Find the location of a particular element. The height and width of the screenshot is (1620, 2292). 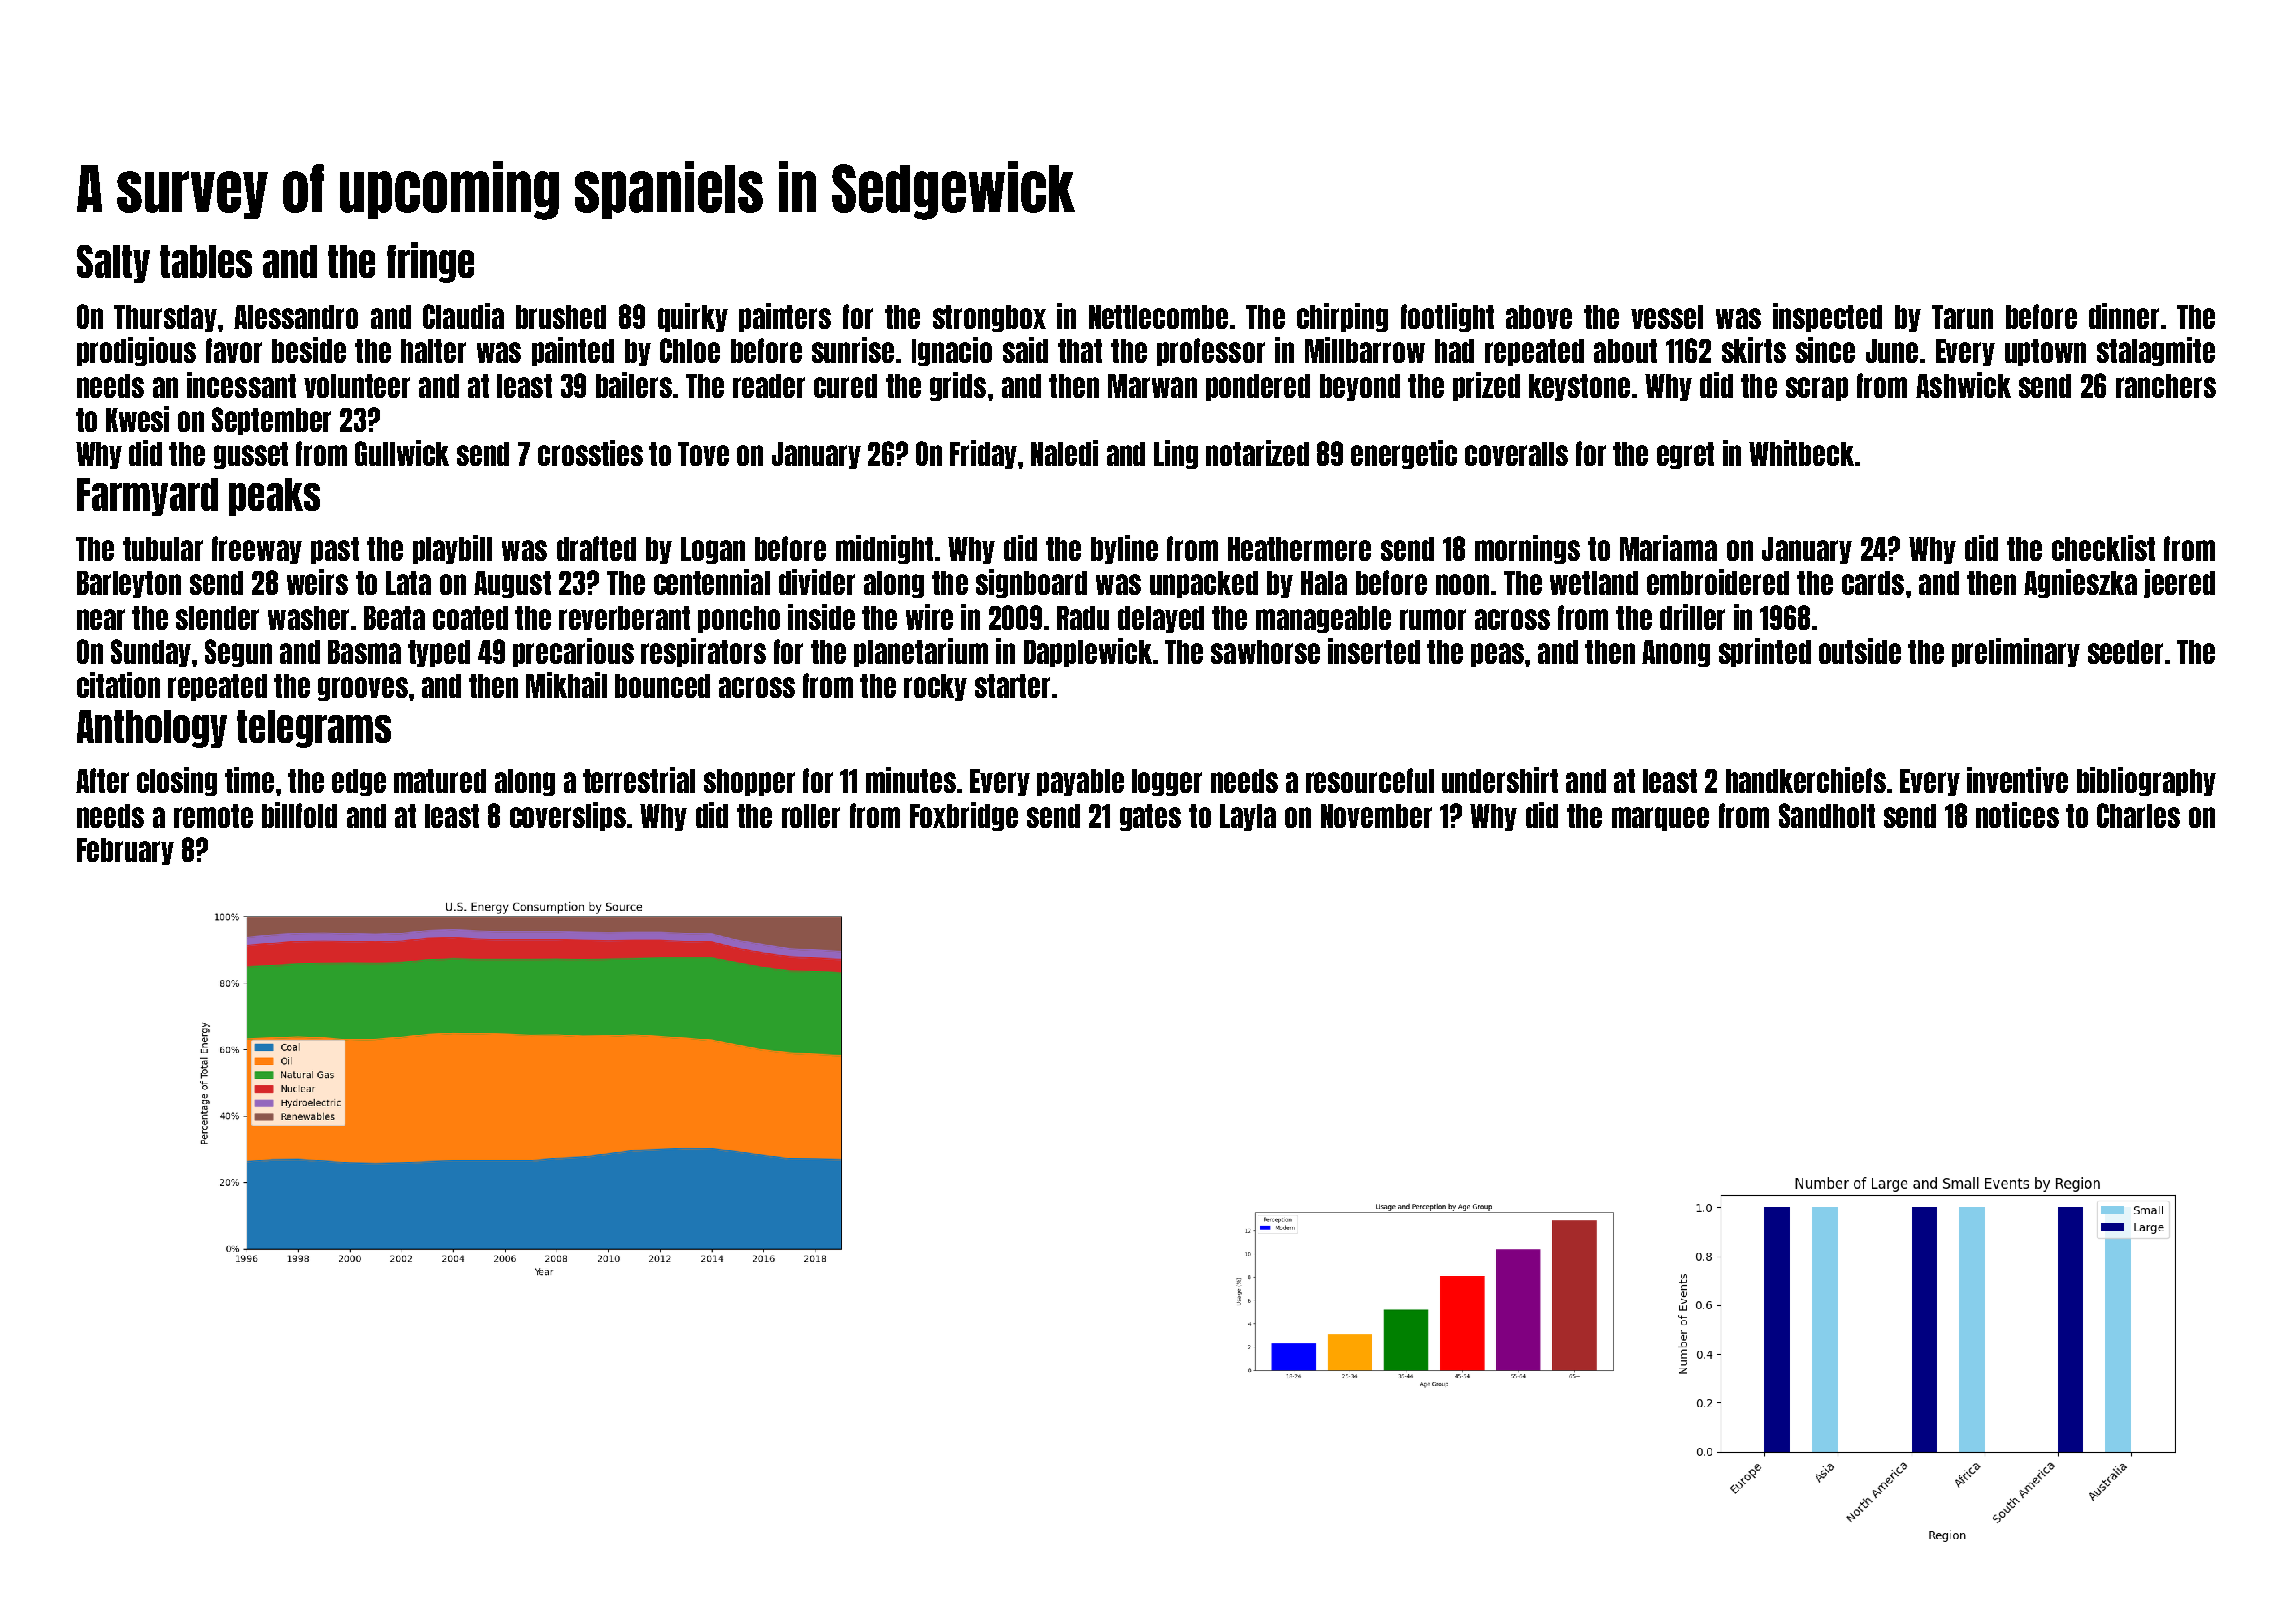

fringe is located at coordinates (430, 262).
